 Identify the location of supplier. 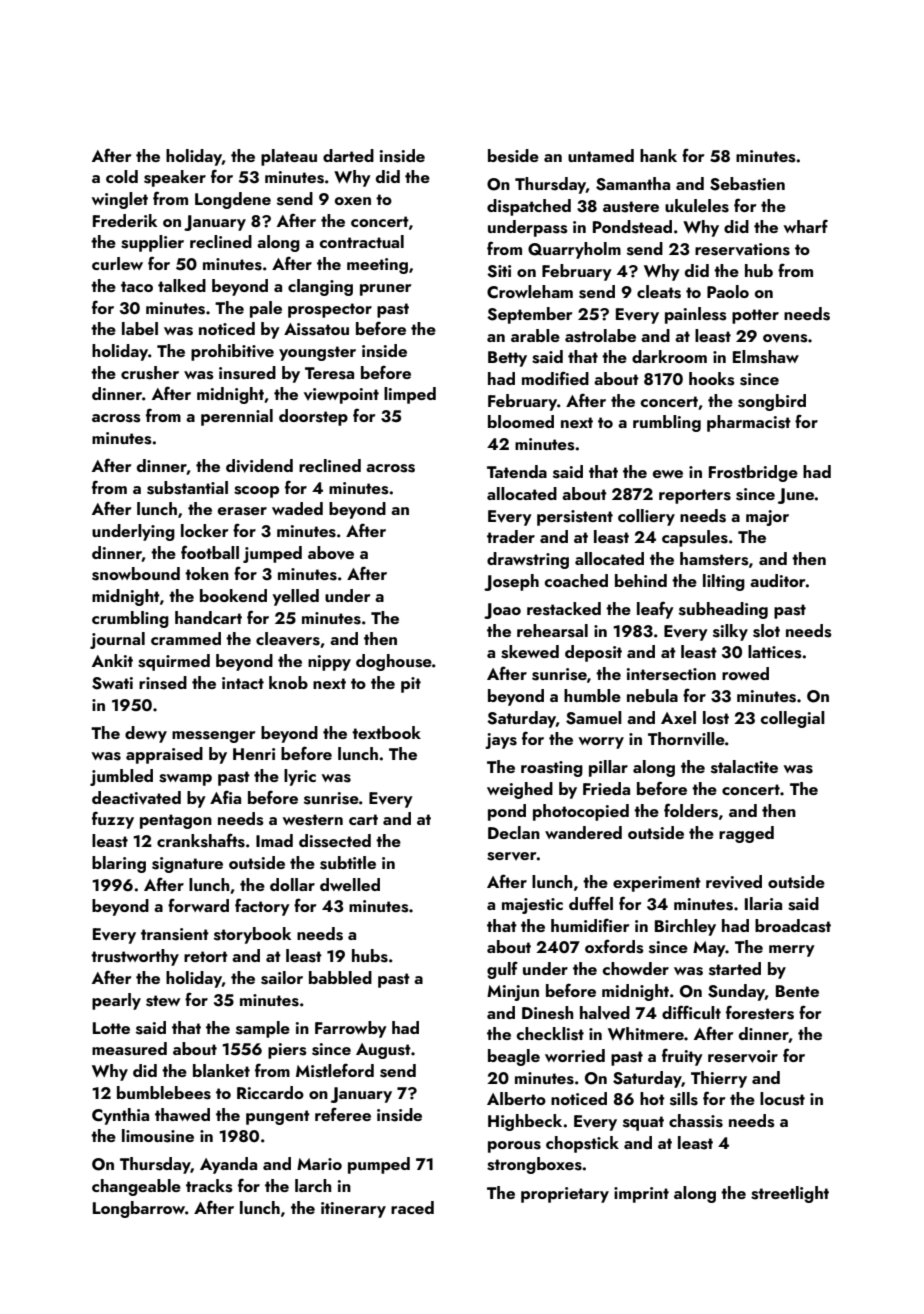
(152, 243).
